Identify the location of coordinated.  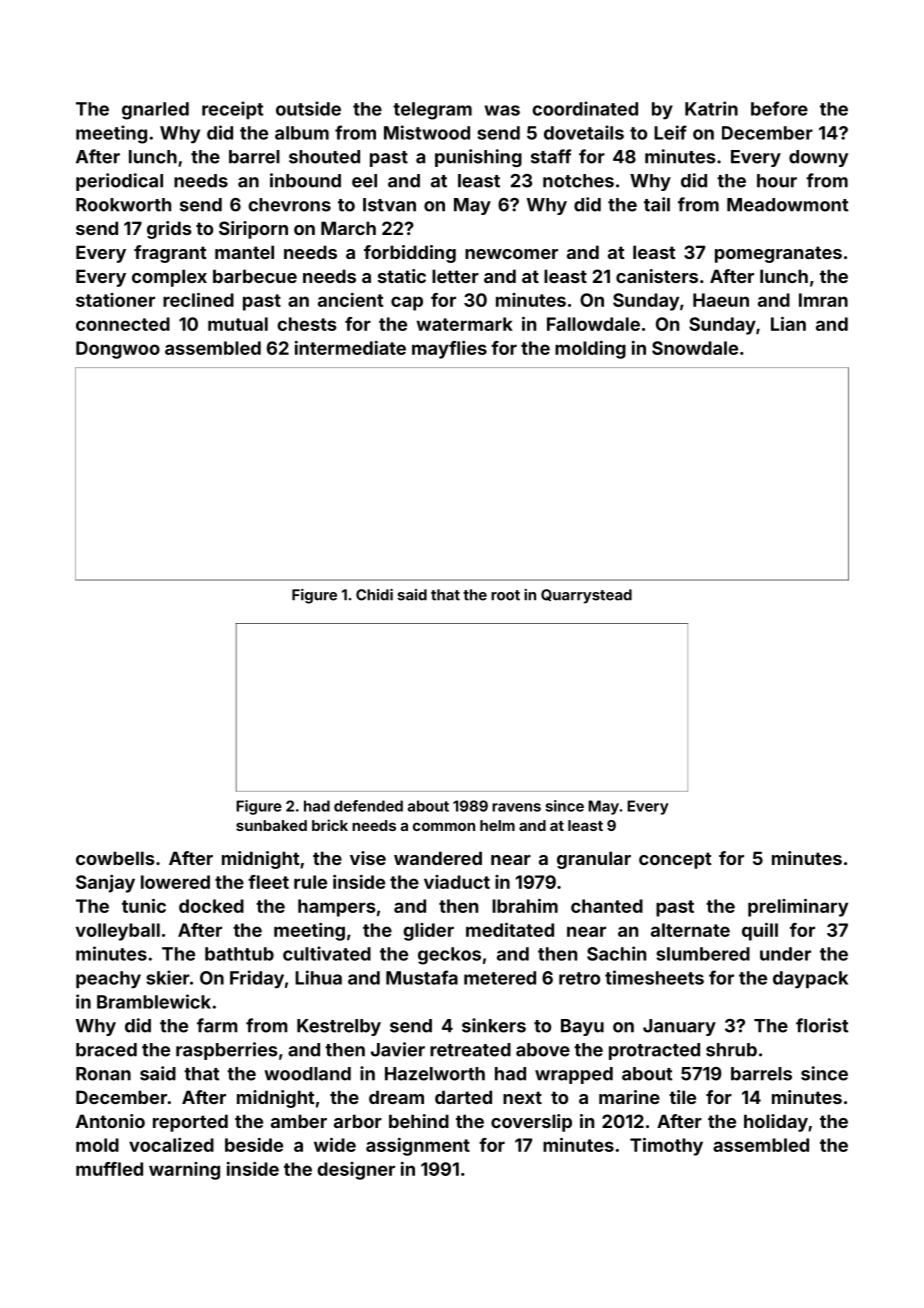
(585, 108).
